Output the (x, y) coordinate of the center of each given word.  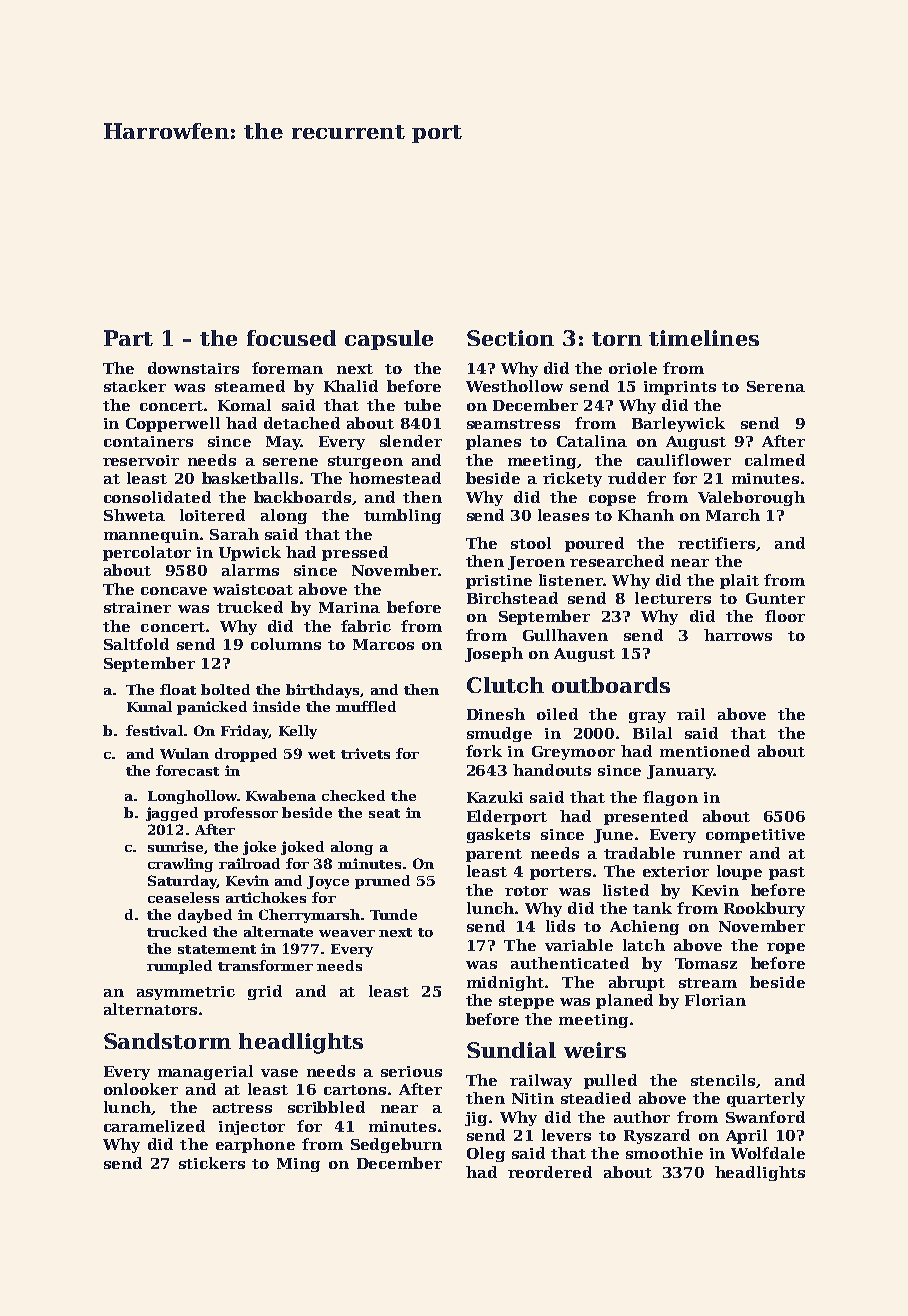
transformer (265, 965)
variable (579, 945)
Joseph (494, 654)
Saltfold (136, 644)
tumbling (402, 516)
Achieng (644, 927)
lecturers (673, 598)
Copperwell (173, 424)
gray (647, 717)
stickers (212, 1163)
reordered (550, 1172)
